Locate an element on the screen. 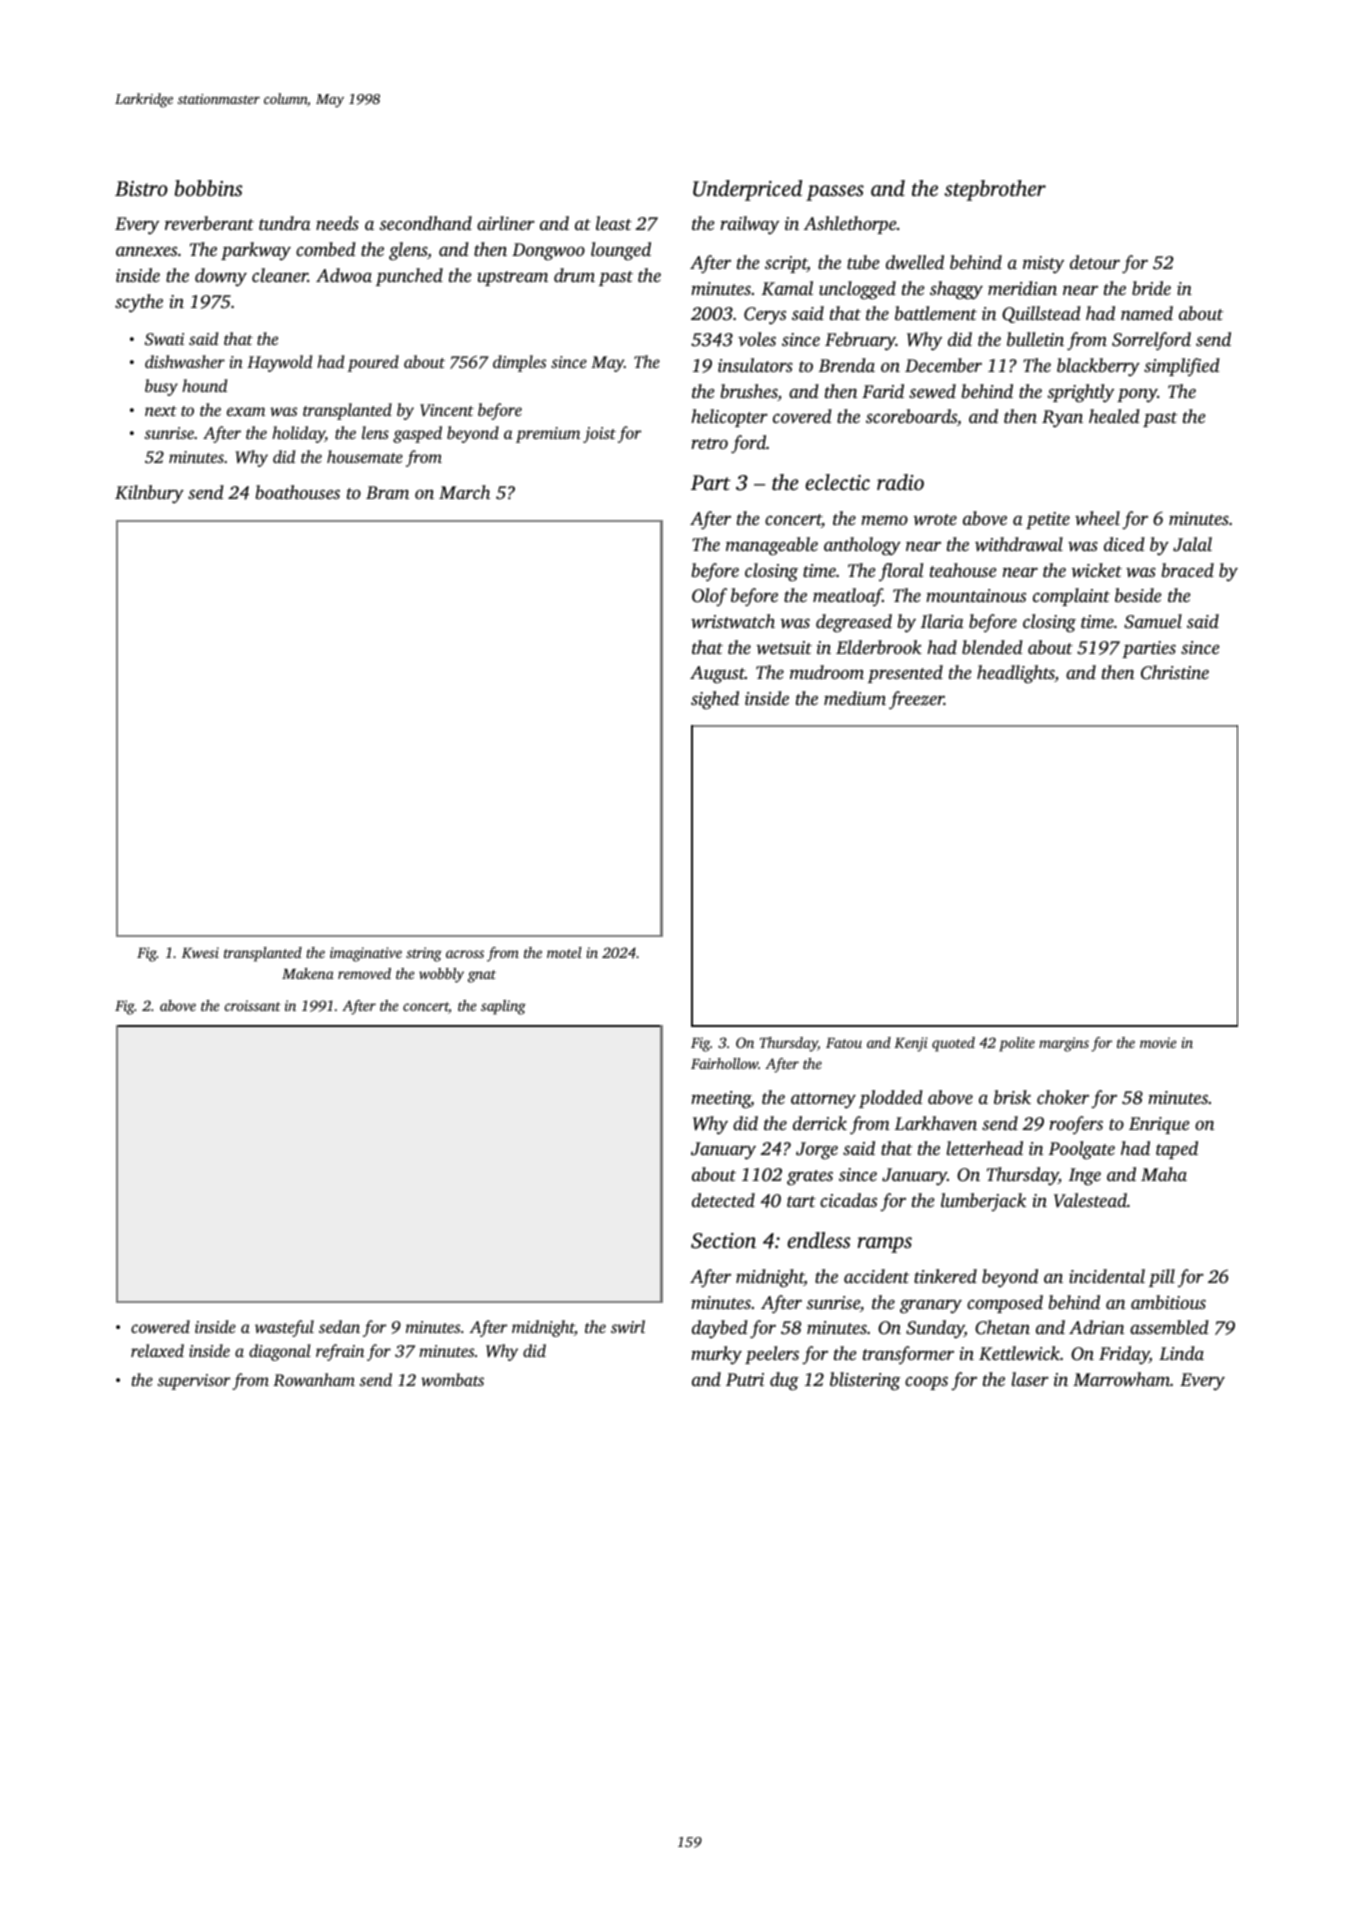  Kwesi is located at coordinates (200, 952).
